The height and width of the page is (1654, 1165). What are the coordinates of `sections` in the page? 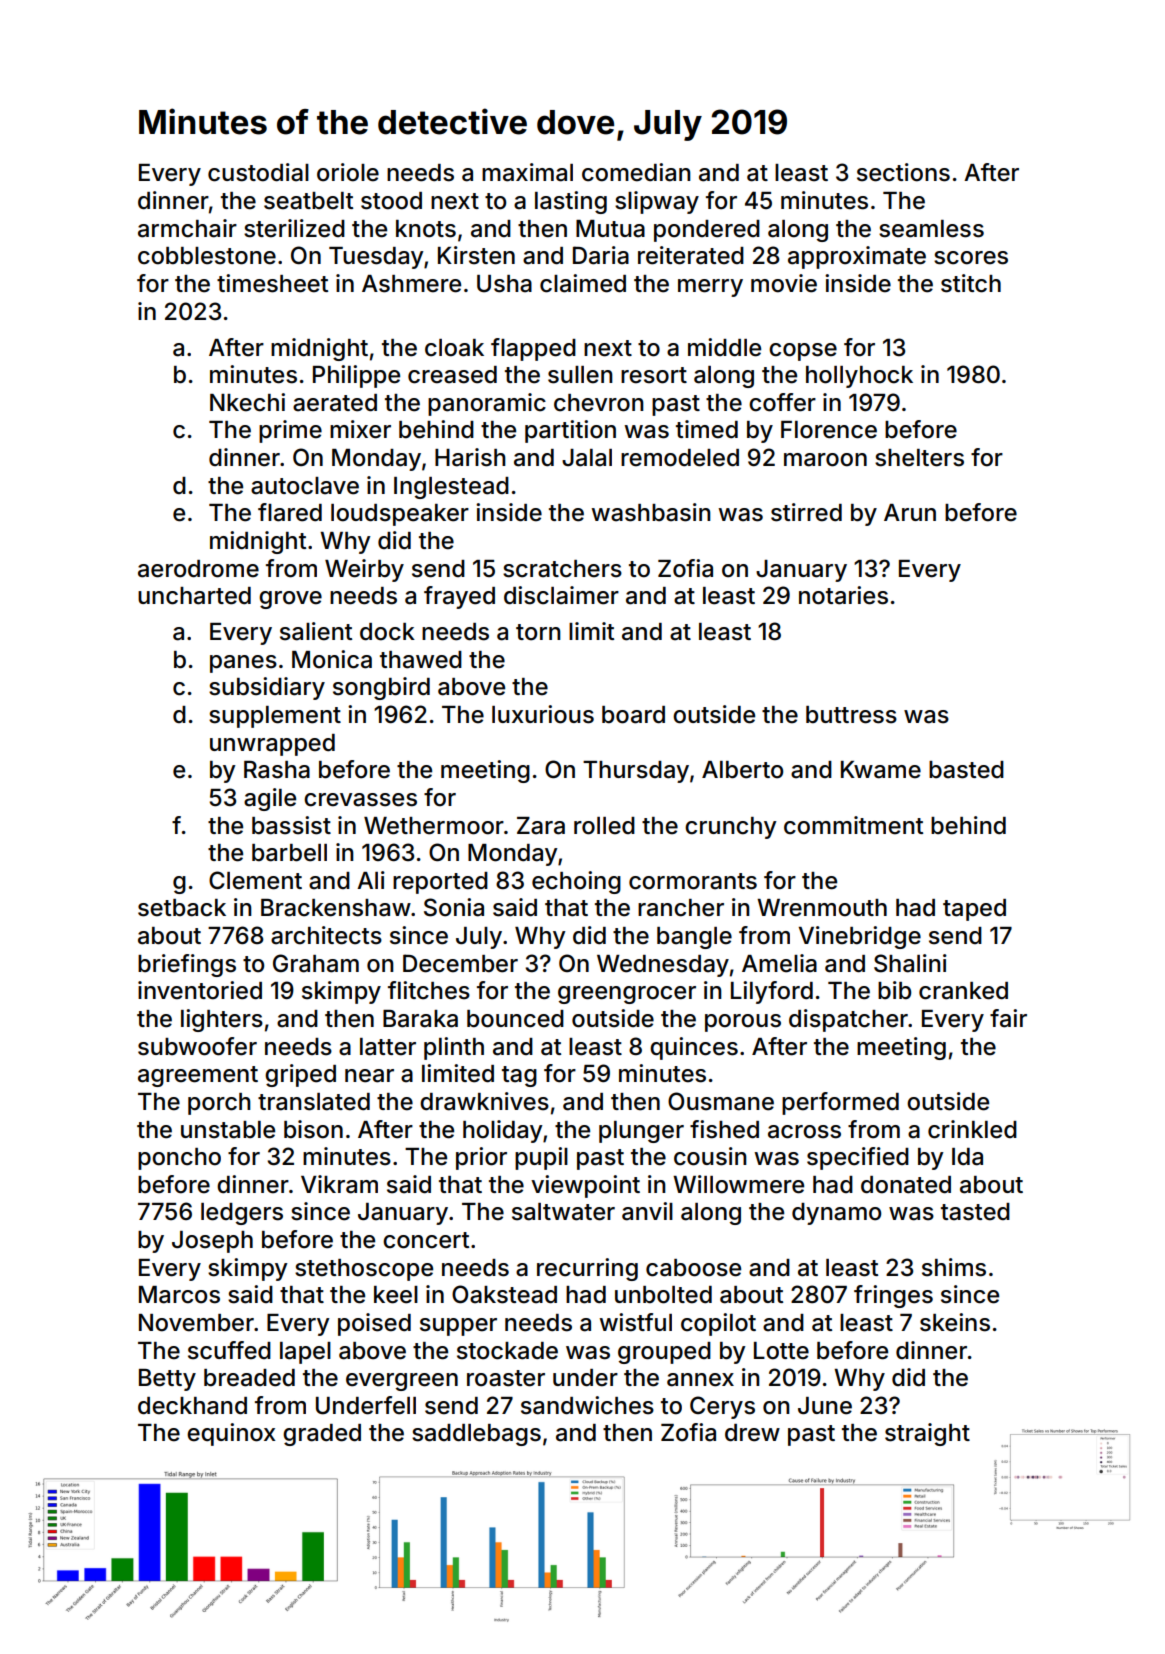 It's located at (903, 172).
